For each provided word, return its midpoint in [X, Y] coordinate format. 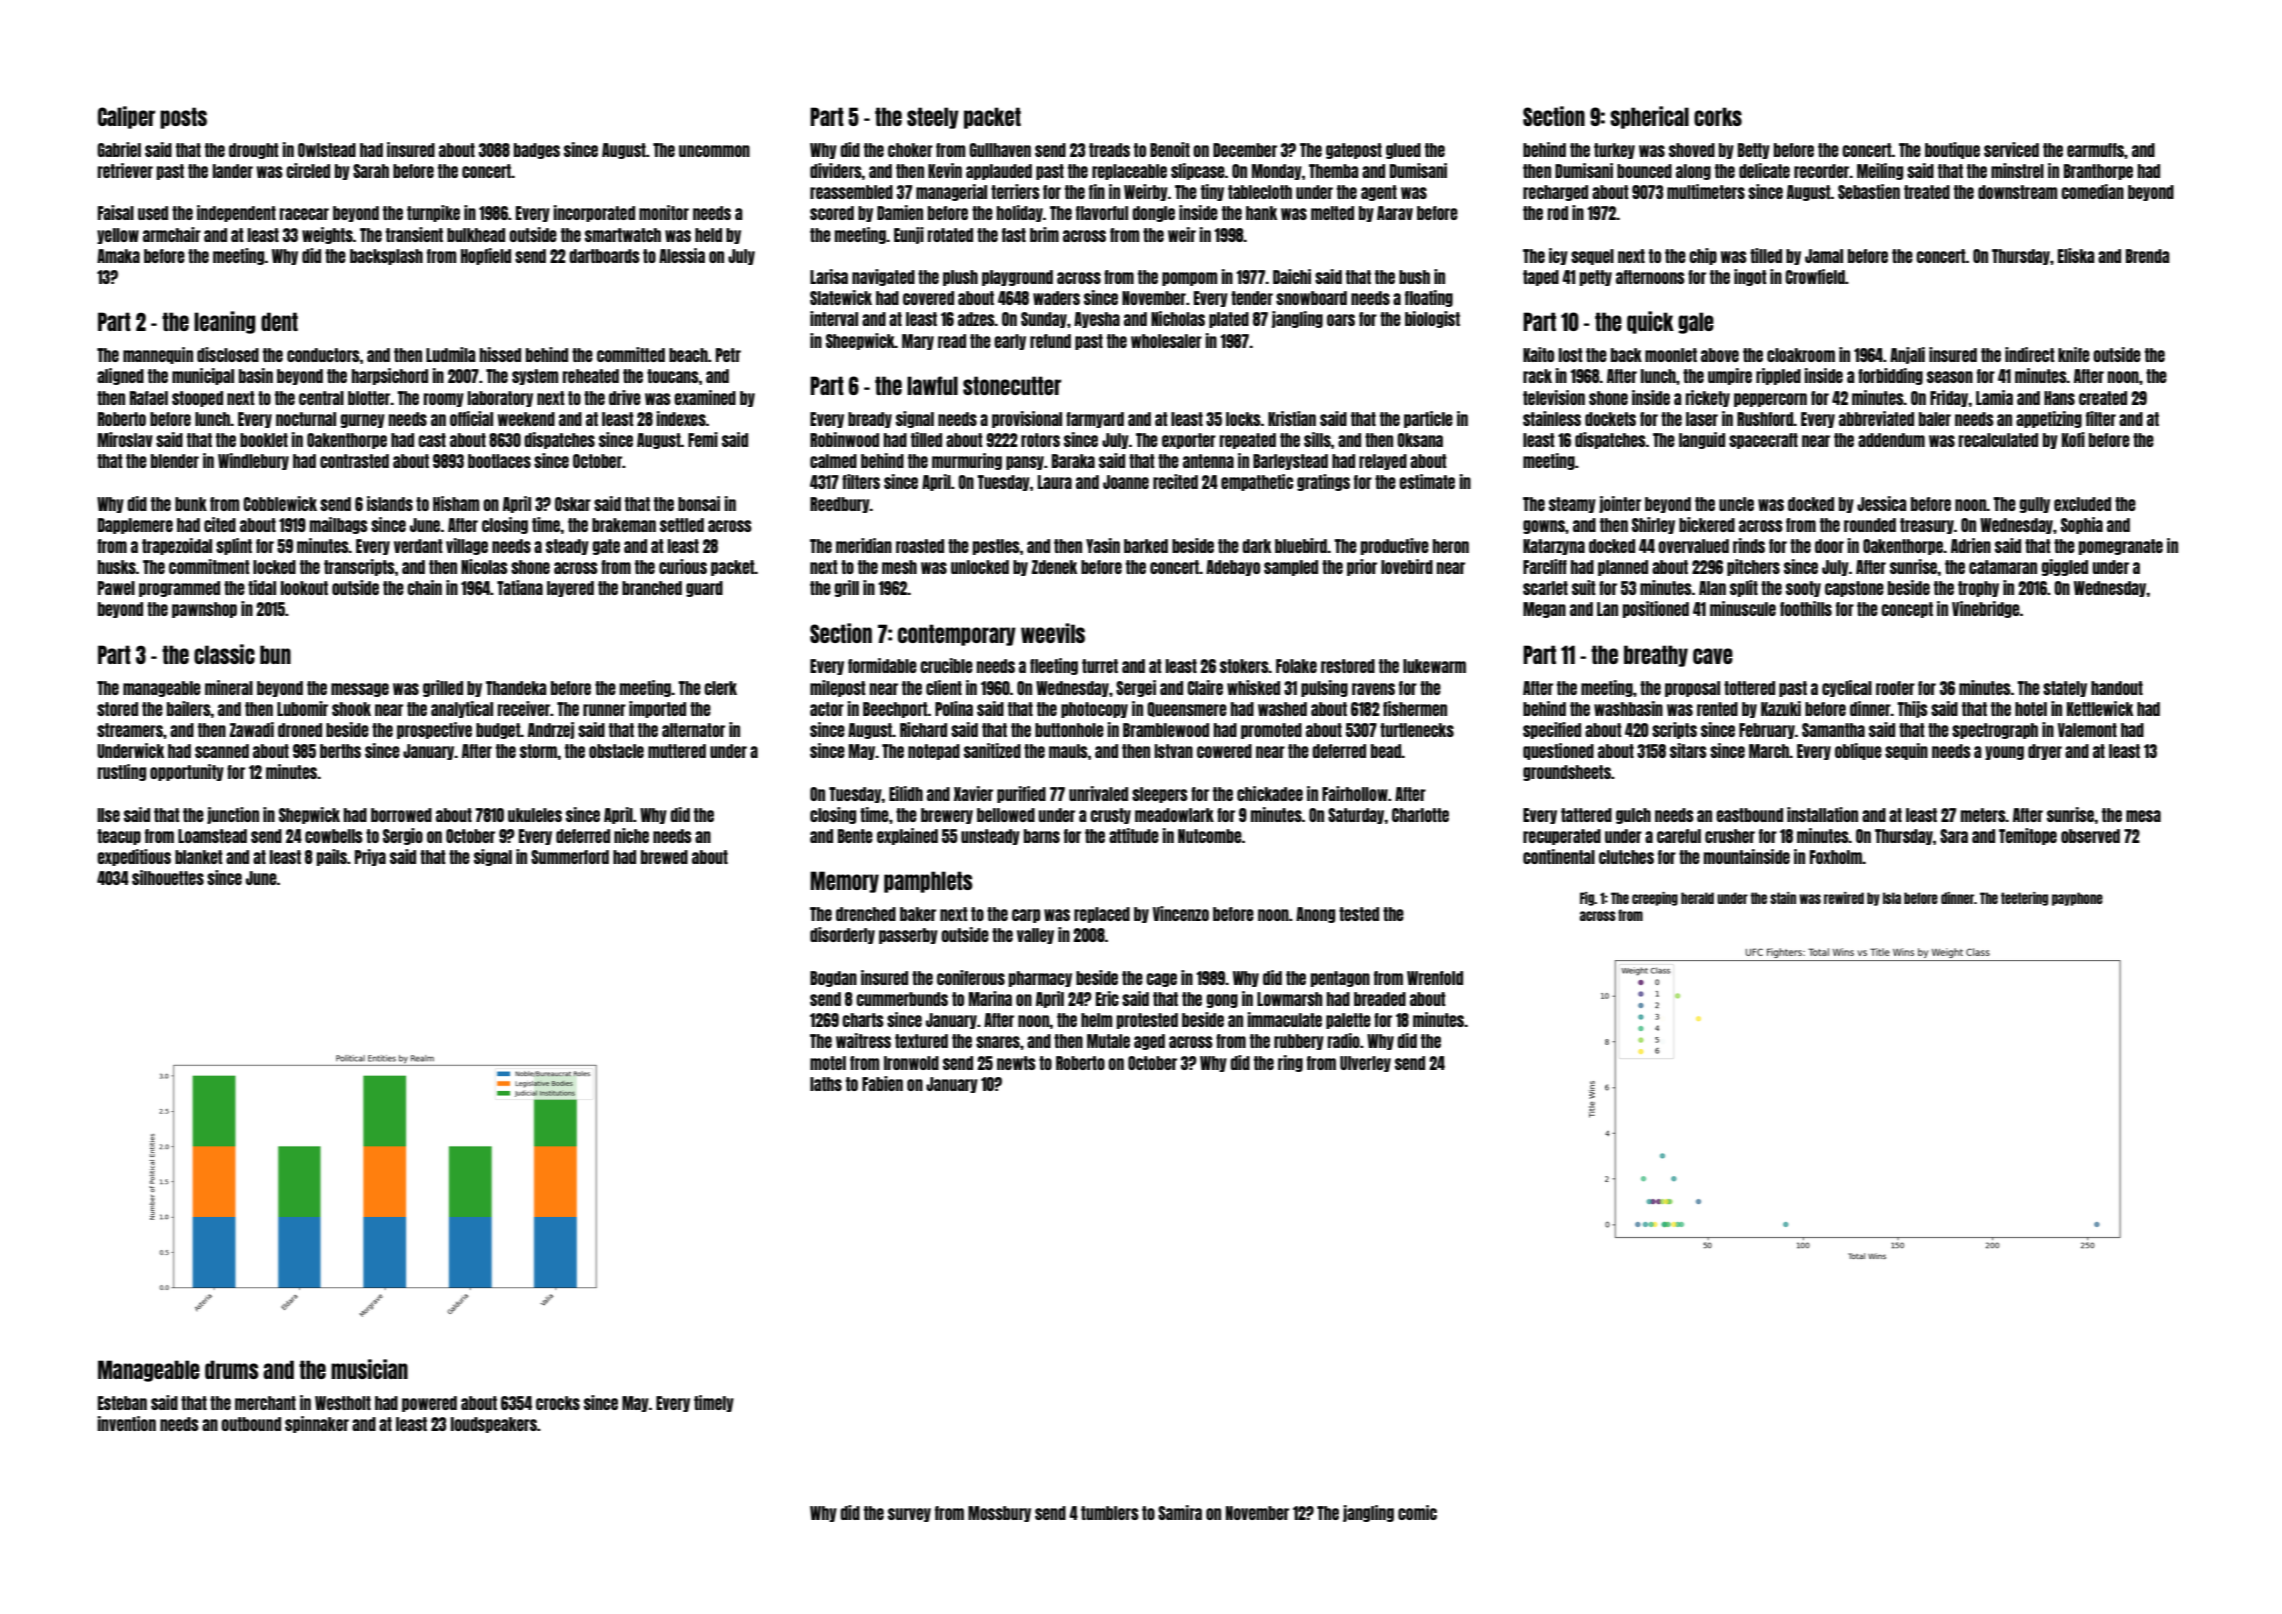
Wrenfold [1435, 978]
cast [432, 440]
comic [1417, 1512]
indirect [2030, 354]
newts [1016, 1063]
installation [1822, 814]
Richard [923, 729]
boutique [1952, 150]
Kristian [1292, 418]
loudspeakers [494, 1425]
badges [537, 151]
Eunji [909, 235]
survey [909, 1515]
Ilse [108, 815]
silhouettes [168, 877]
